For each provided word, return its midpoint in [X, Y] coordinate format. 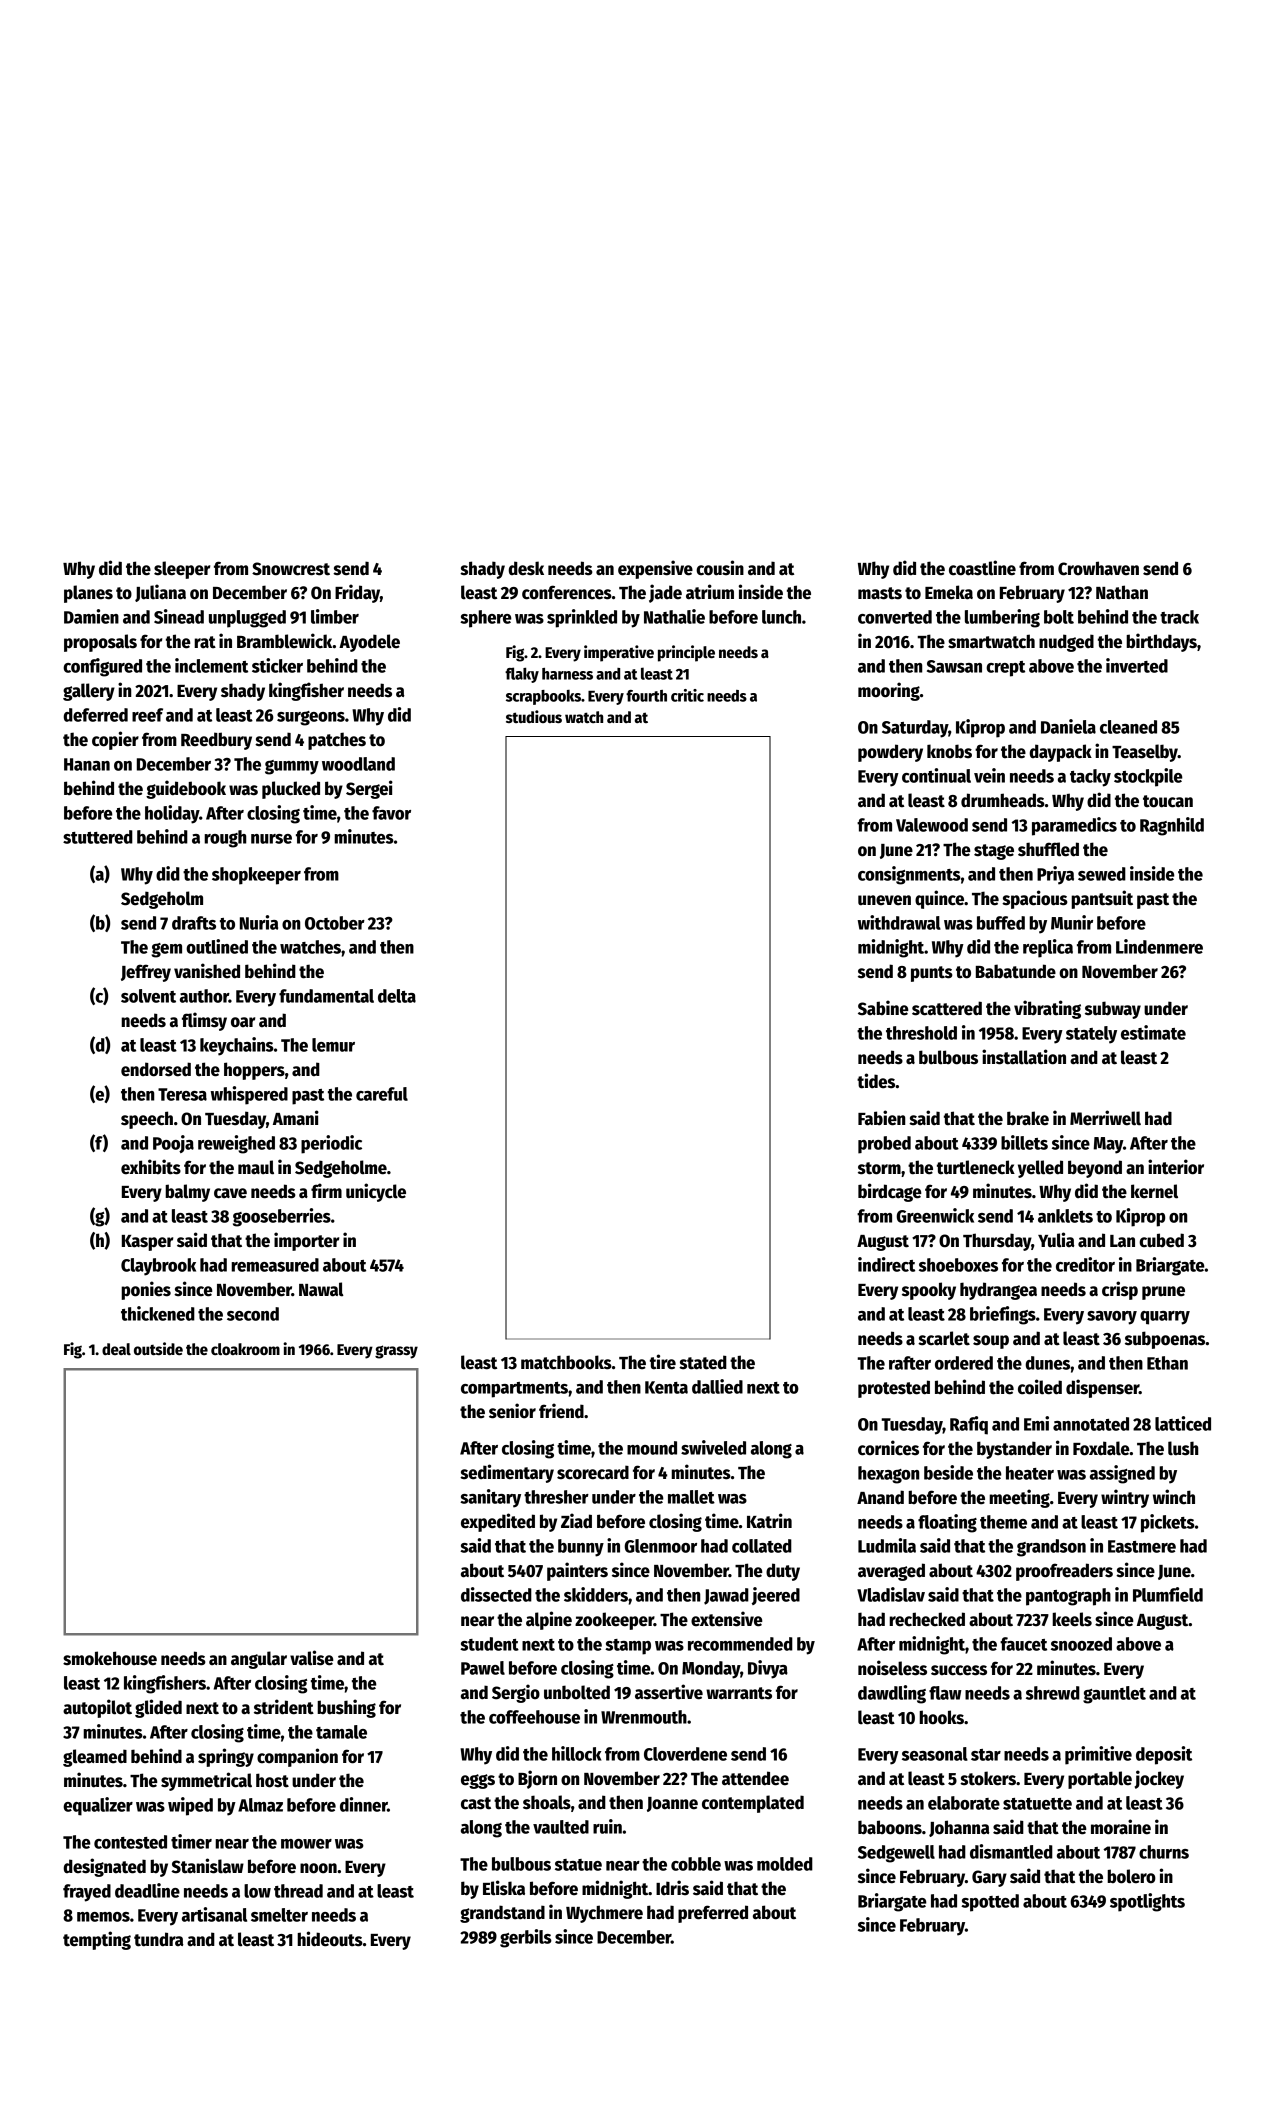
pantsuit [1102, 899]
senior [512, 1411]
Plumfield [1168, 1594]
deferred [95, 715]
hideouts [330, 1939]
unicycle [376, 1192]
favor [391, 813]
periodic [331, 1144]
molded [785, 1864]
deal [116, 1349]
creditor [1085, 1264]
